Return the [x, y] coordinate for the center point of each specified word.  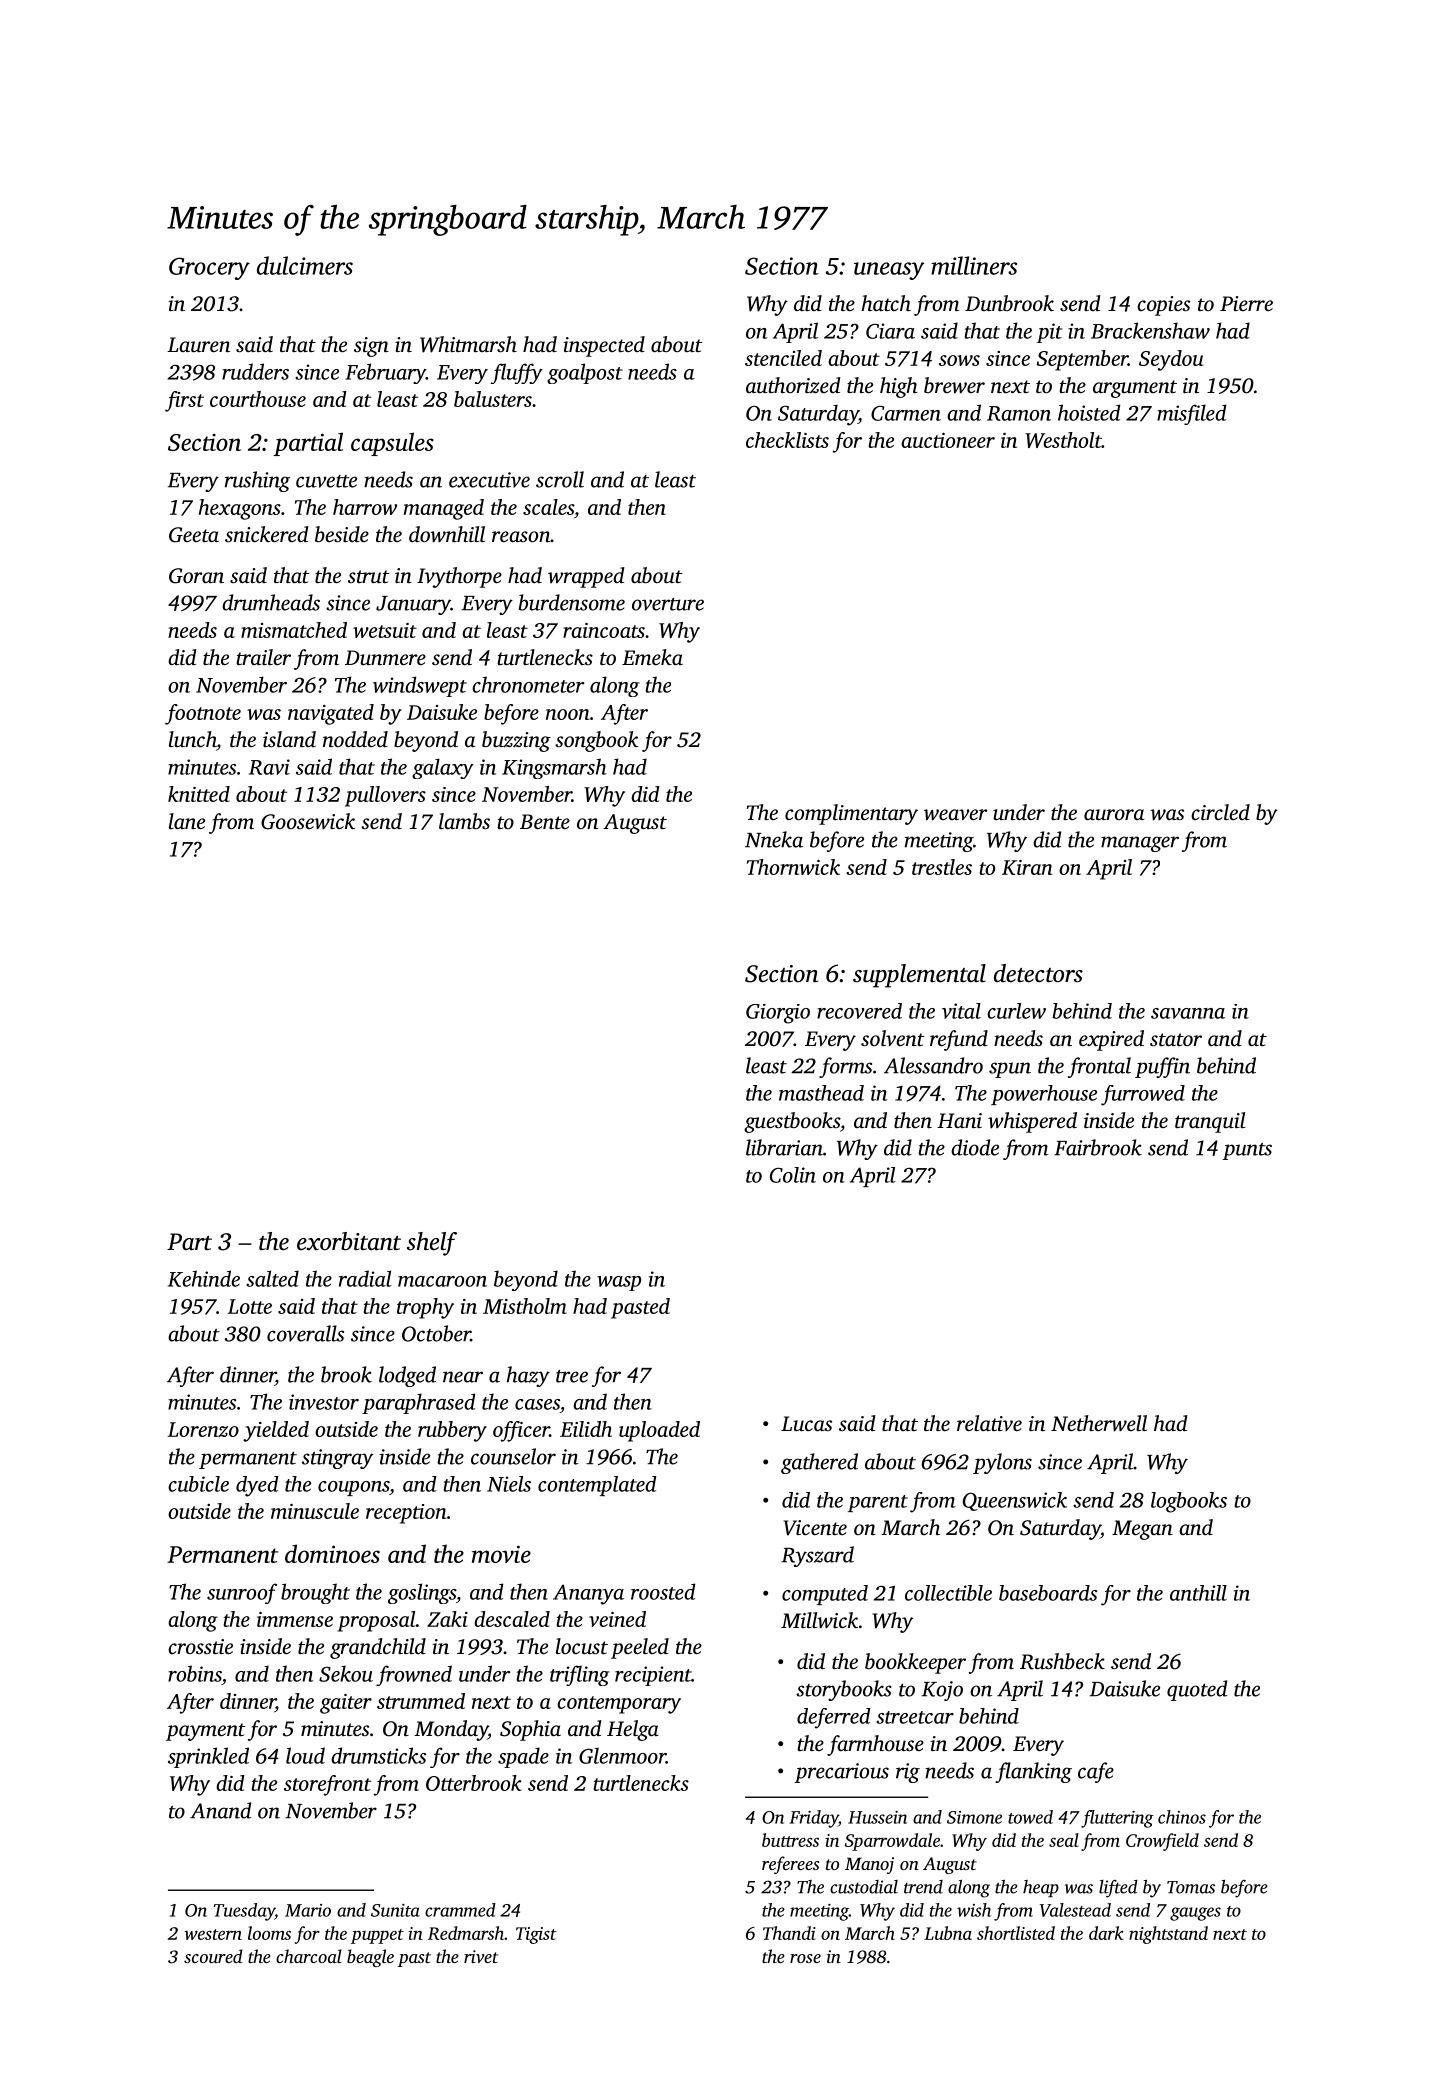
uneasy [889, 271]
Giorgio [778, 1014]
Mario [308, 1910]
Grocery [209, 268]
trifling [580, 1675]
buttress [790, 1840]
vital [961, 1011]
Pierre [1246, 303]
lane [187, 821]
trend [923, 1887]
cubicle [198, 1484]
